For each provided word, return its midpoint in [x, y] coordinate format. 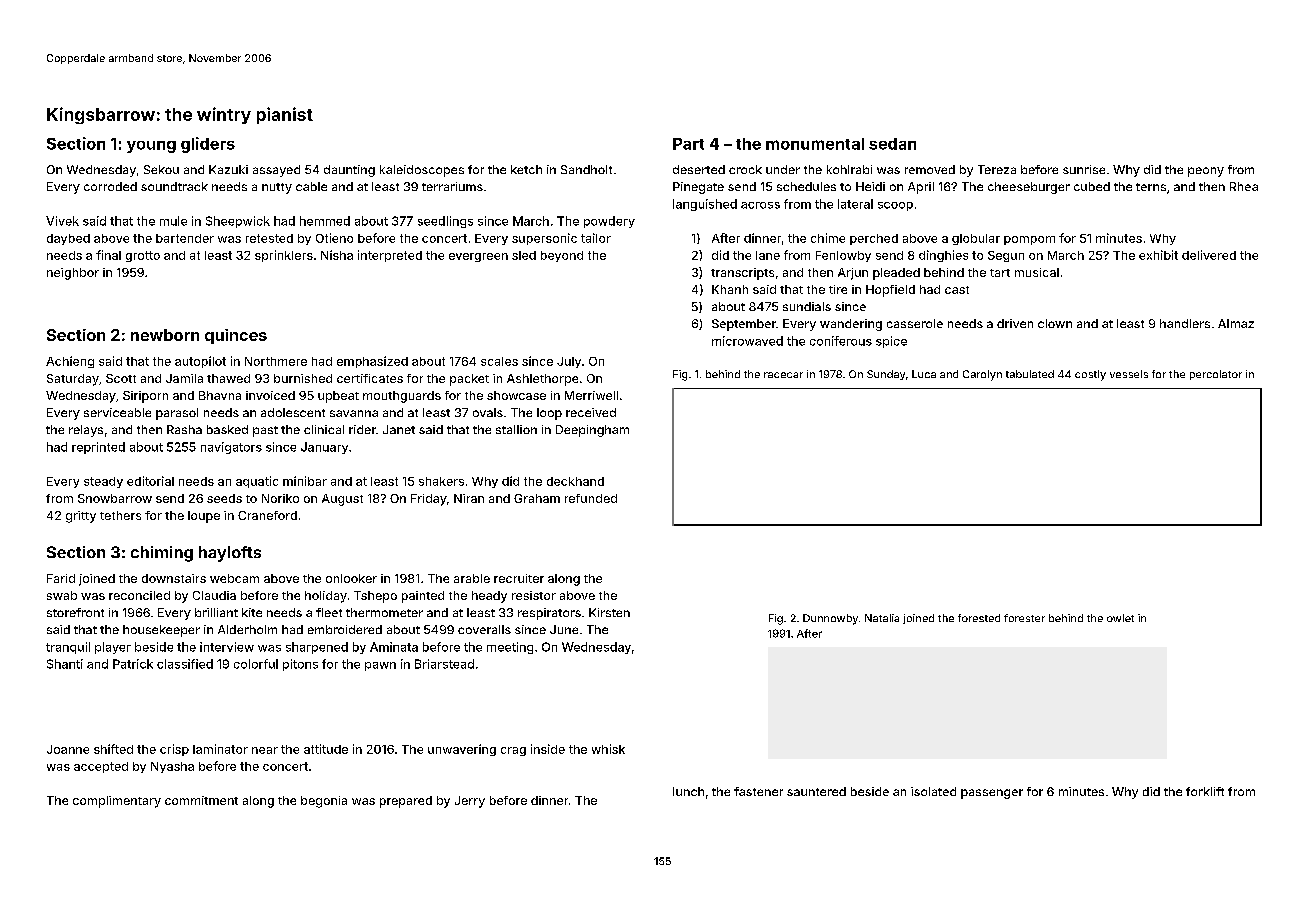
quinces [236, 336]
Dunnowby [830, 619]
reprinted [98, 448]
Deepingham [592, 431]
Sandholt [586, 169]
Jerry [470, 802]
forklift [1205, 791]
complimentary [117, 802]
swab [62, 595]
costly [1090, 375]
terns [1151, 187]
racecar [783, 375]
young [151, 147]
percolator [1216, 375]
